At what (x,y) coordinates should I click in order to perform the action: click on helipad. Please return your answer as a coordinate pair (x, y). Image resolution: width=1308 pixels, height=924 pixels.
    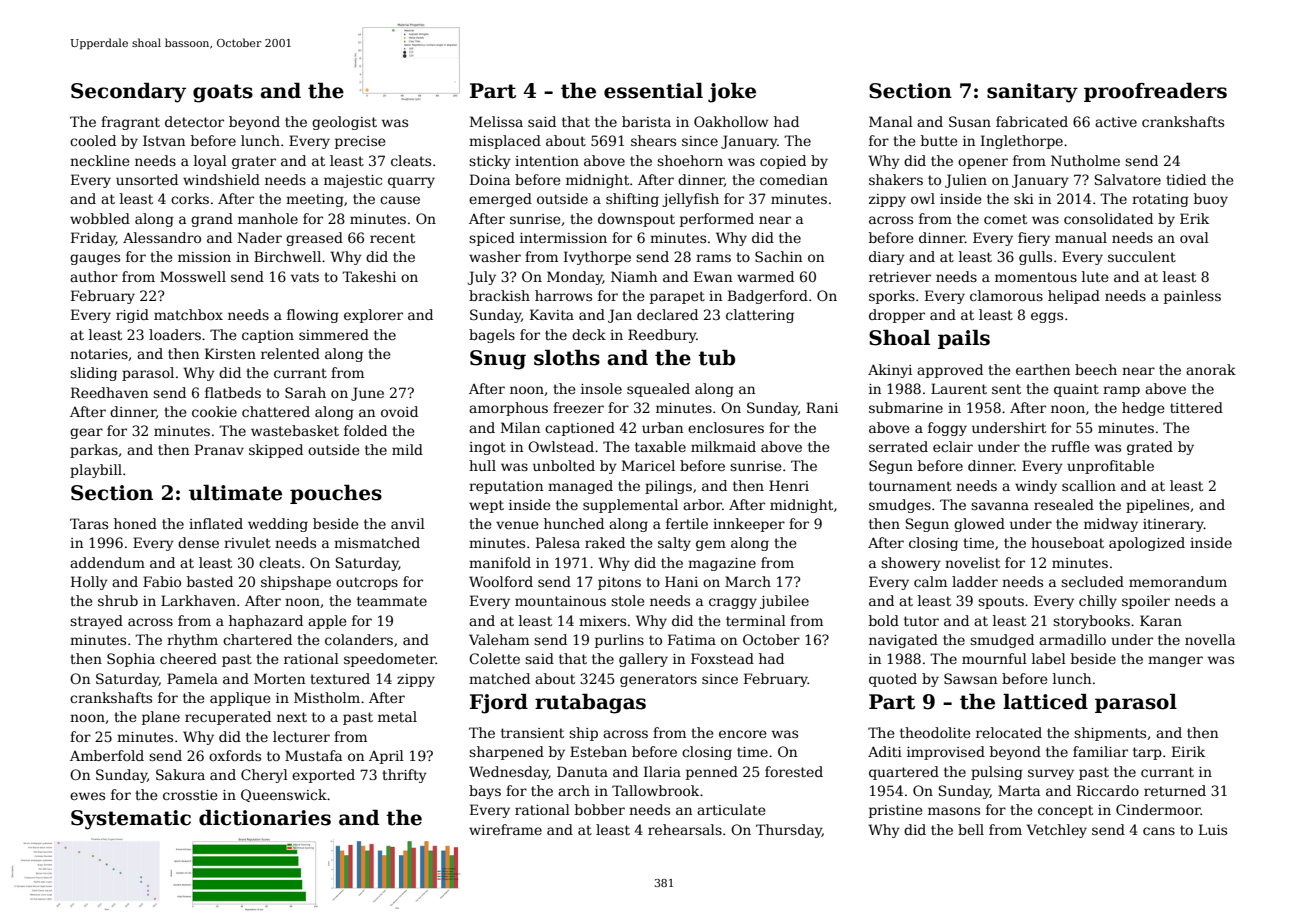
    Looking at the image, I should click on (1074, 297).
